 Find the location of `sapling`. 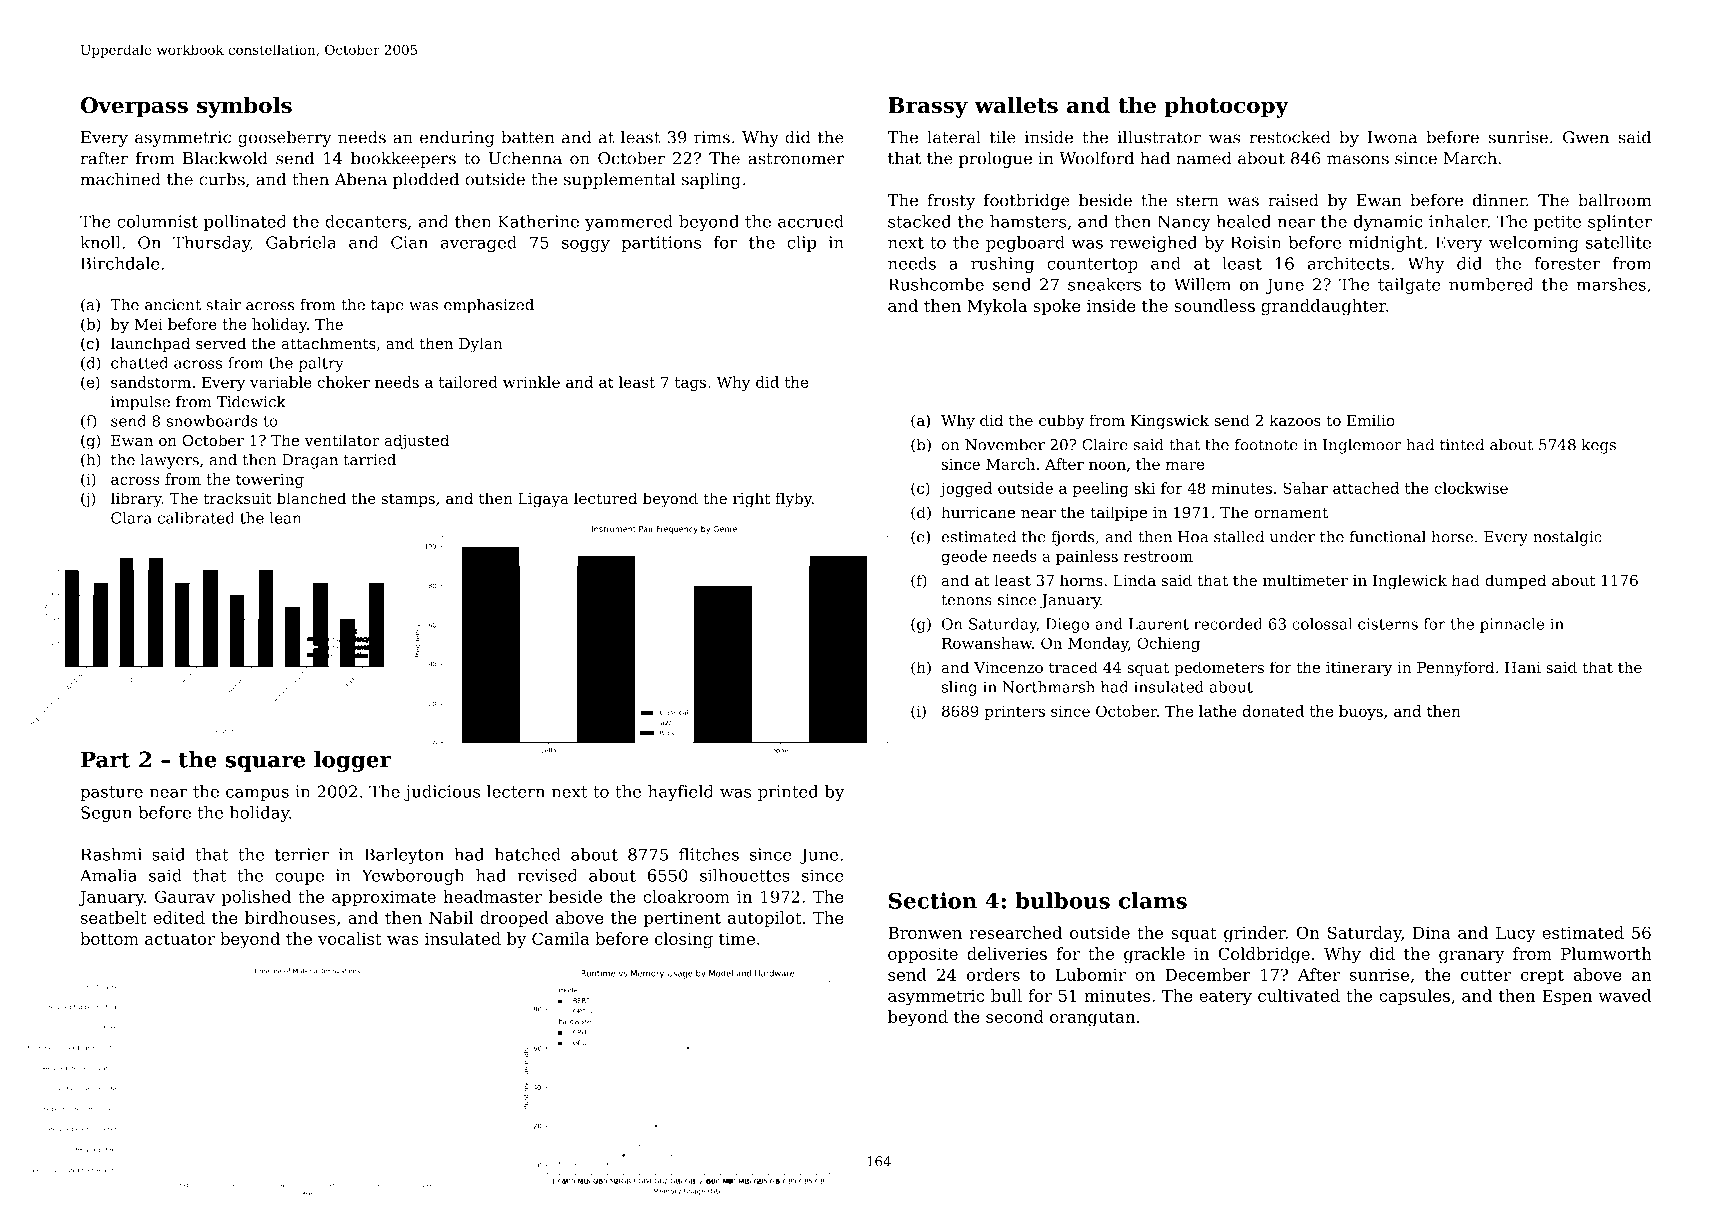

sapling is located at coordinates (711, 181).
